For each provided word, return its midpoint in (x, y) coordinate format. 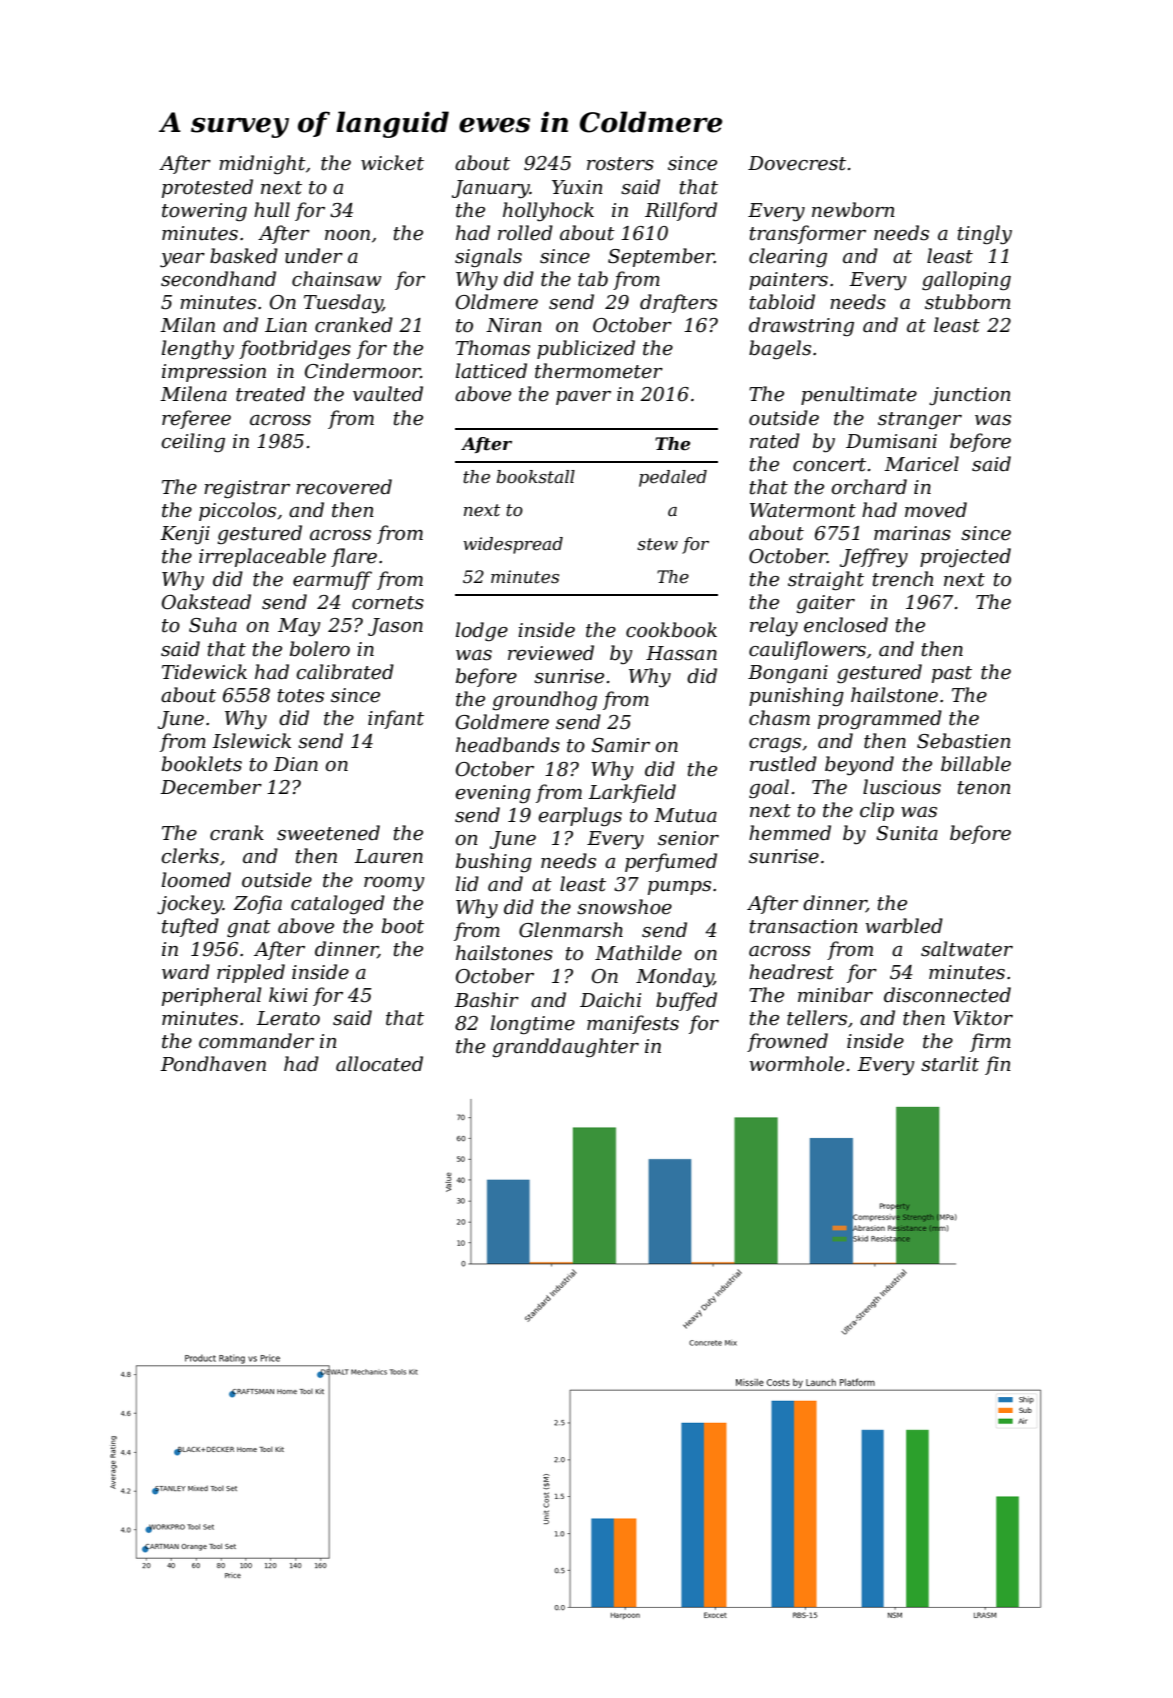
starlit (950, 1064)
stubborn (968, 302)
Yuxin (577, 187)
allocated (379, 1064)
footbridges (295, 349)
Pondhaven (213, 1064)
